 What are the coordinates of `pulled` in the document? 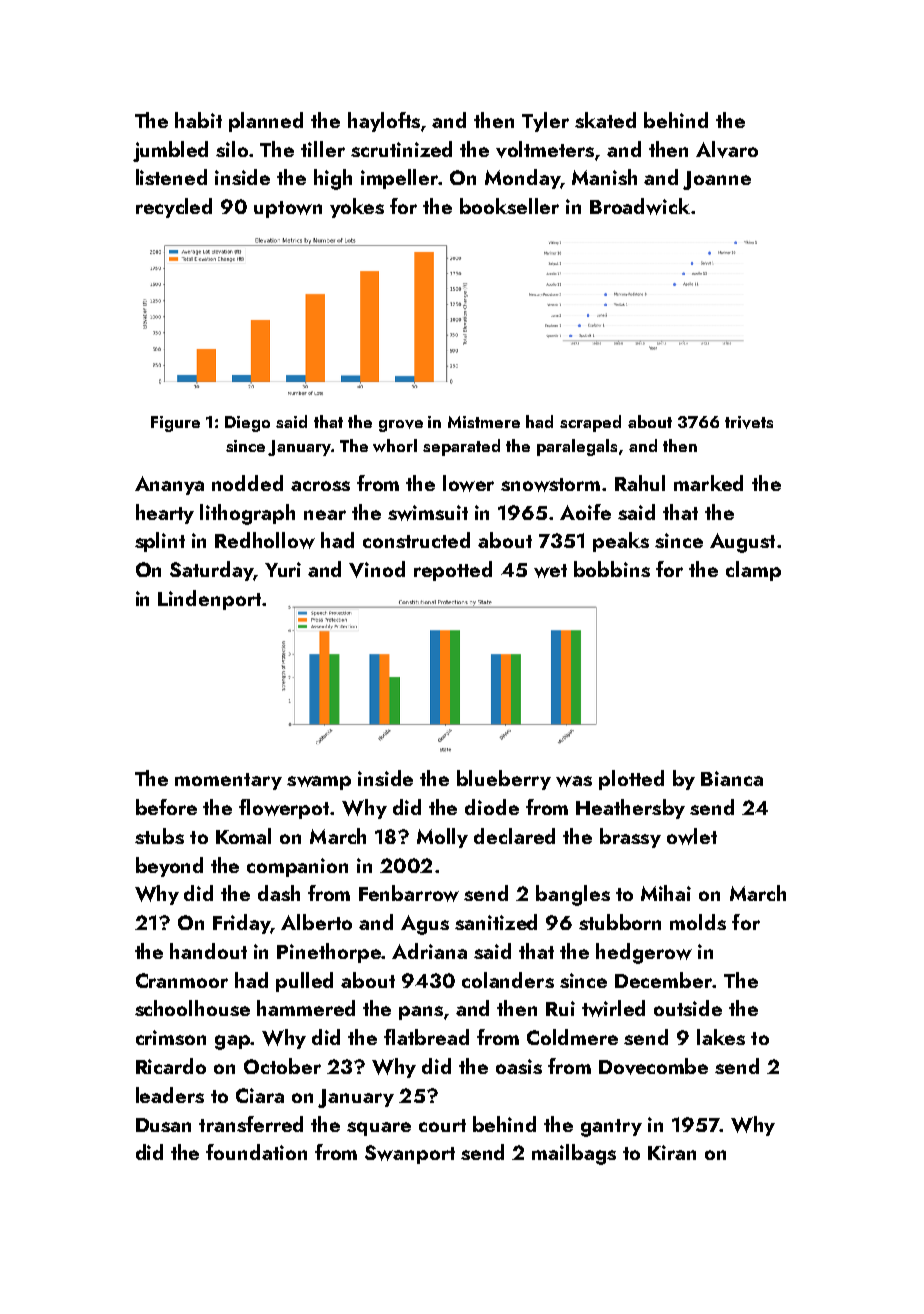 It's located at (304, 982).
